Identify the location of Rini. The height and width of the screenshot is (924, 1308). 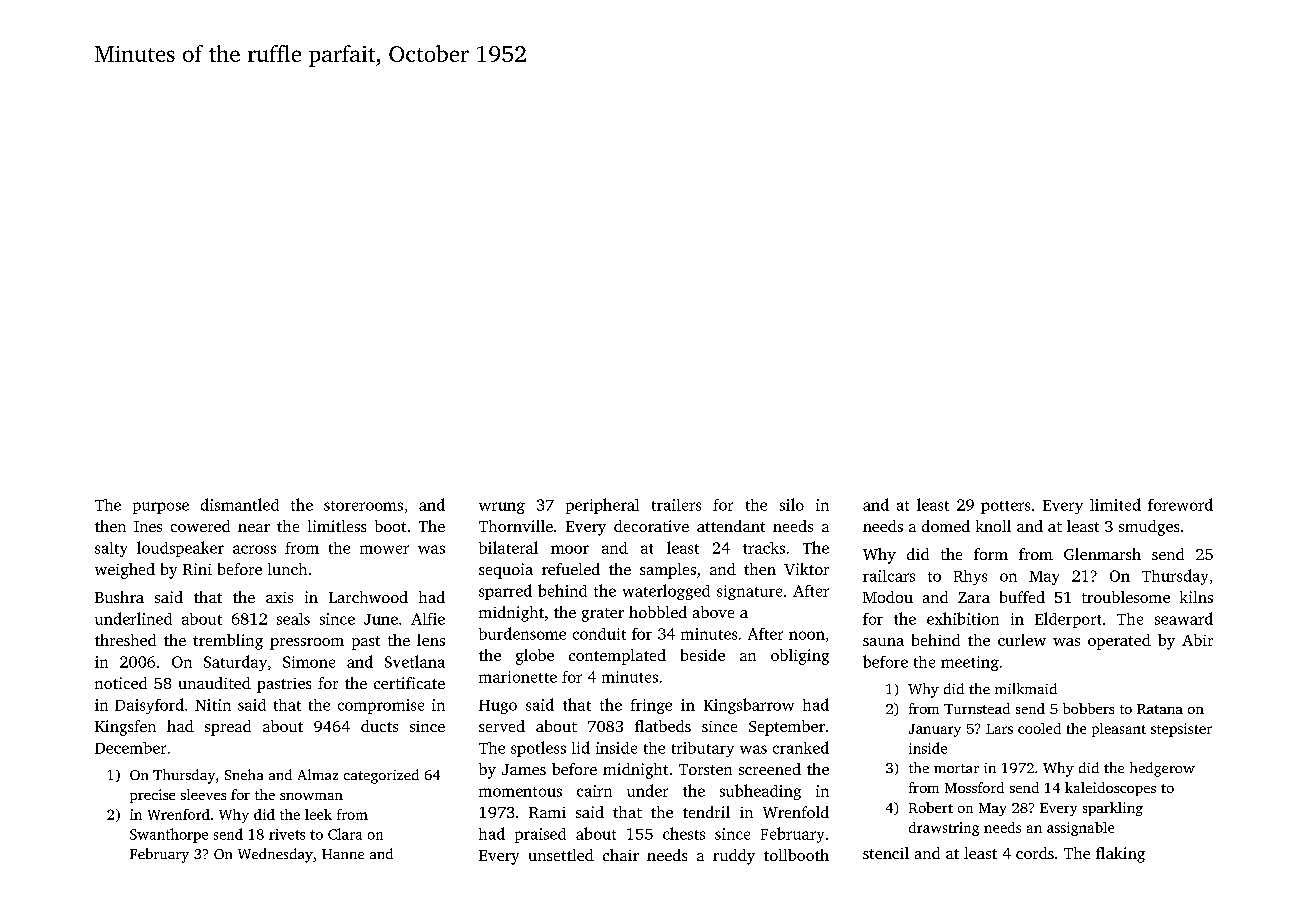
(197, 569).
